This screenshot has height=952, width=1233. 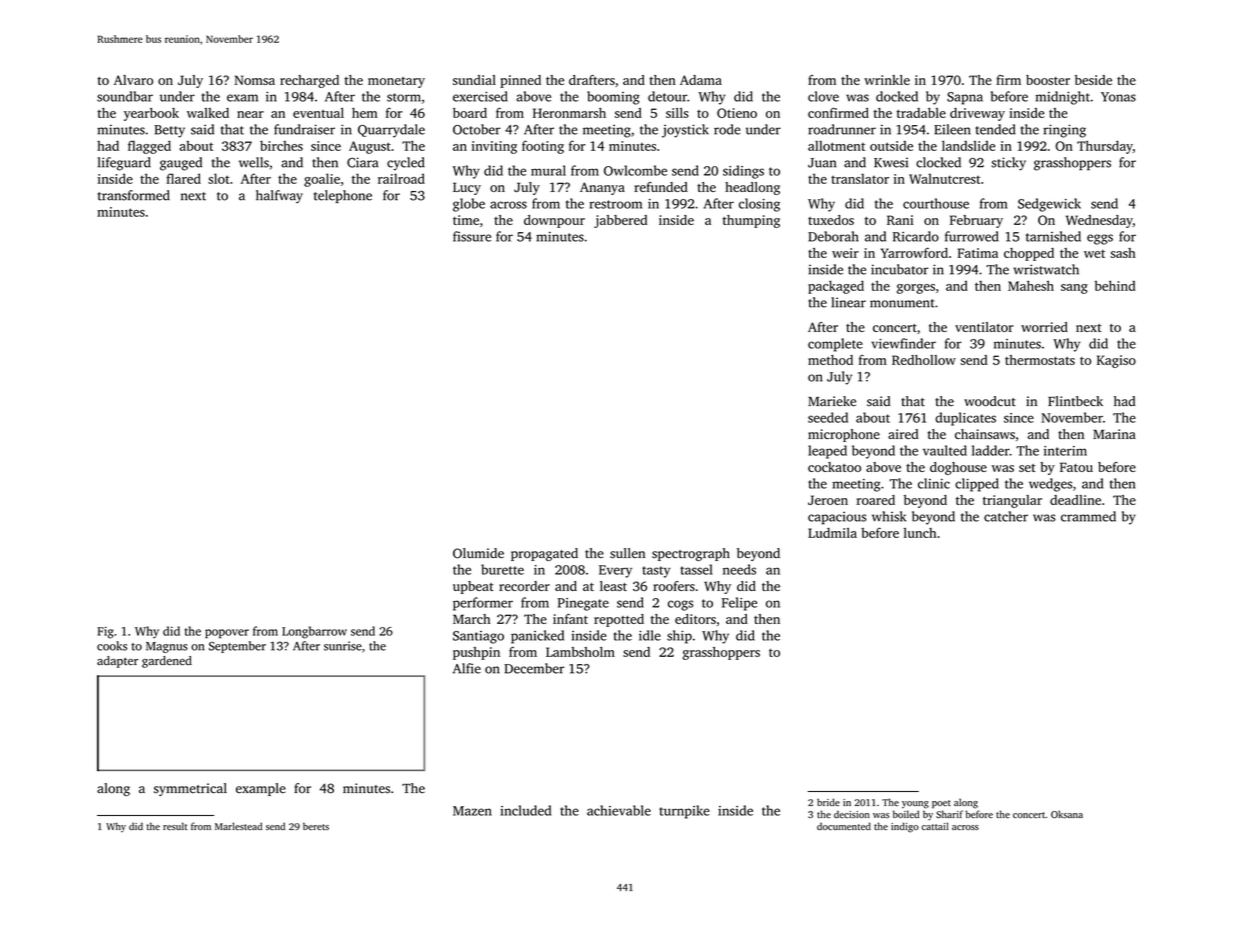 I want to click on woodcut, so click(x=990, y=401).
